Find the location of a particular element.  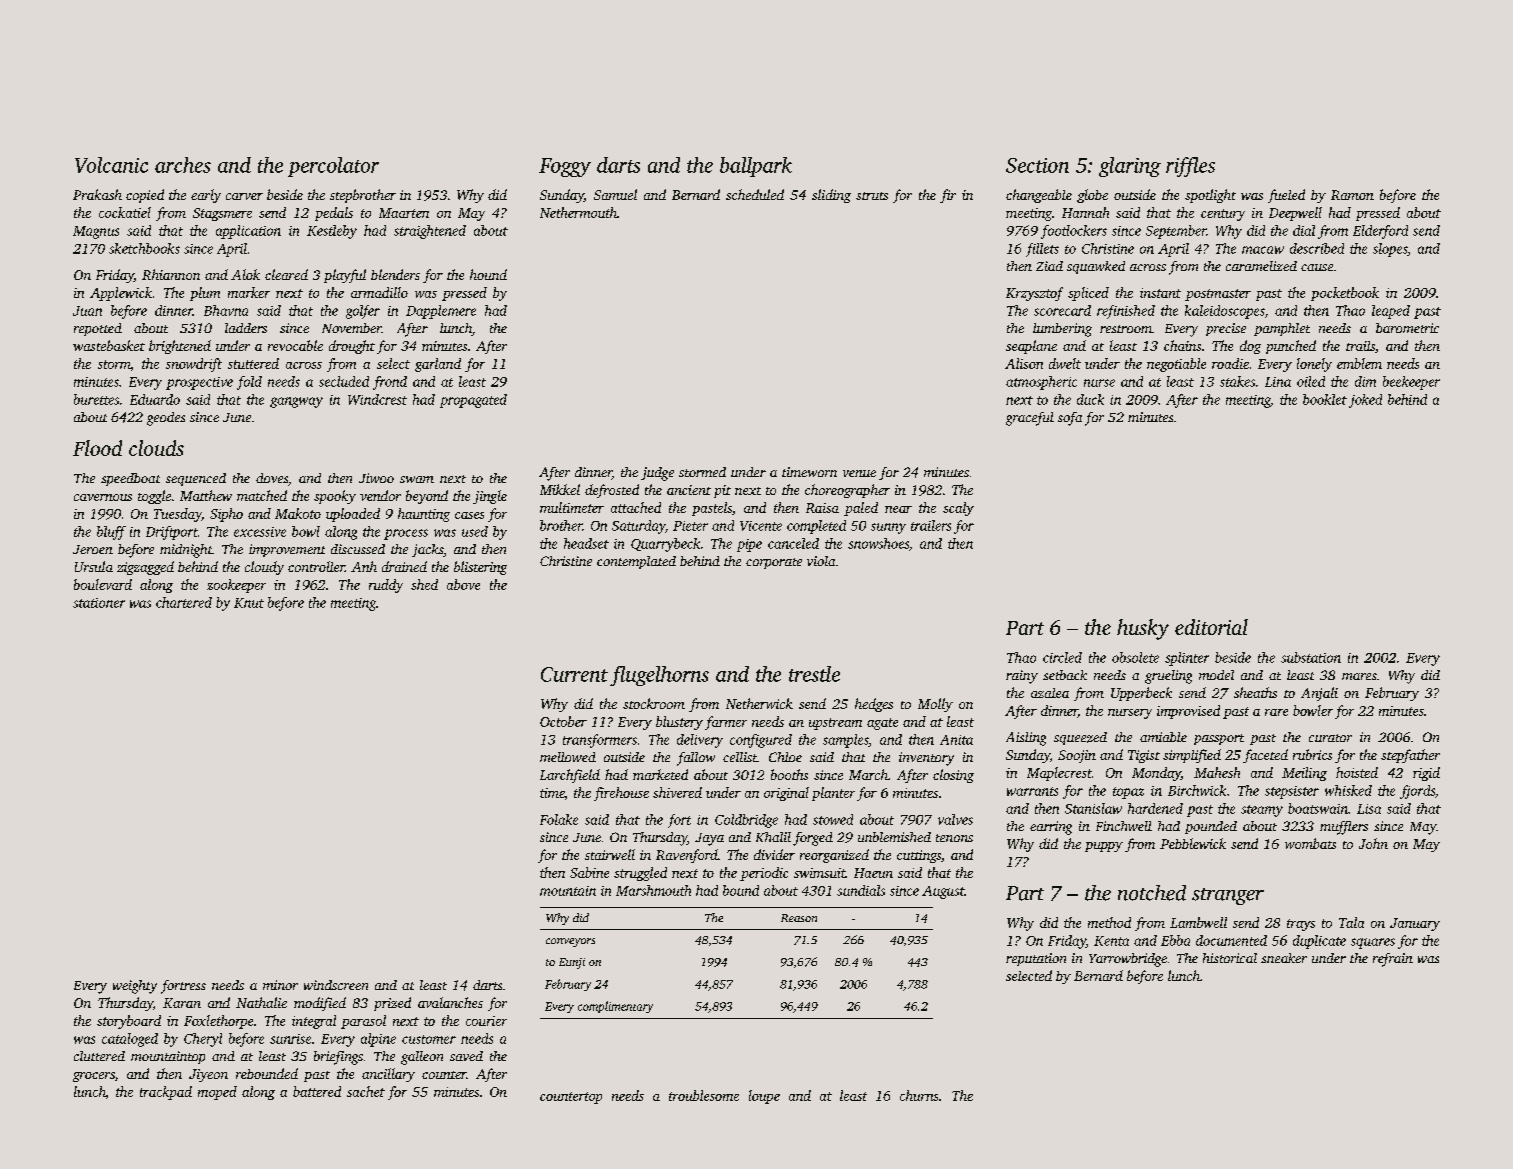

doves is located at coordinates (272, 478).
